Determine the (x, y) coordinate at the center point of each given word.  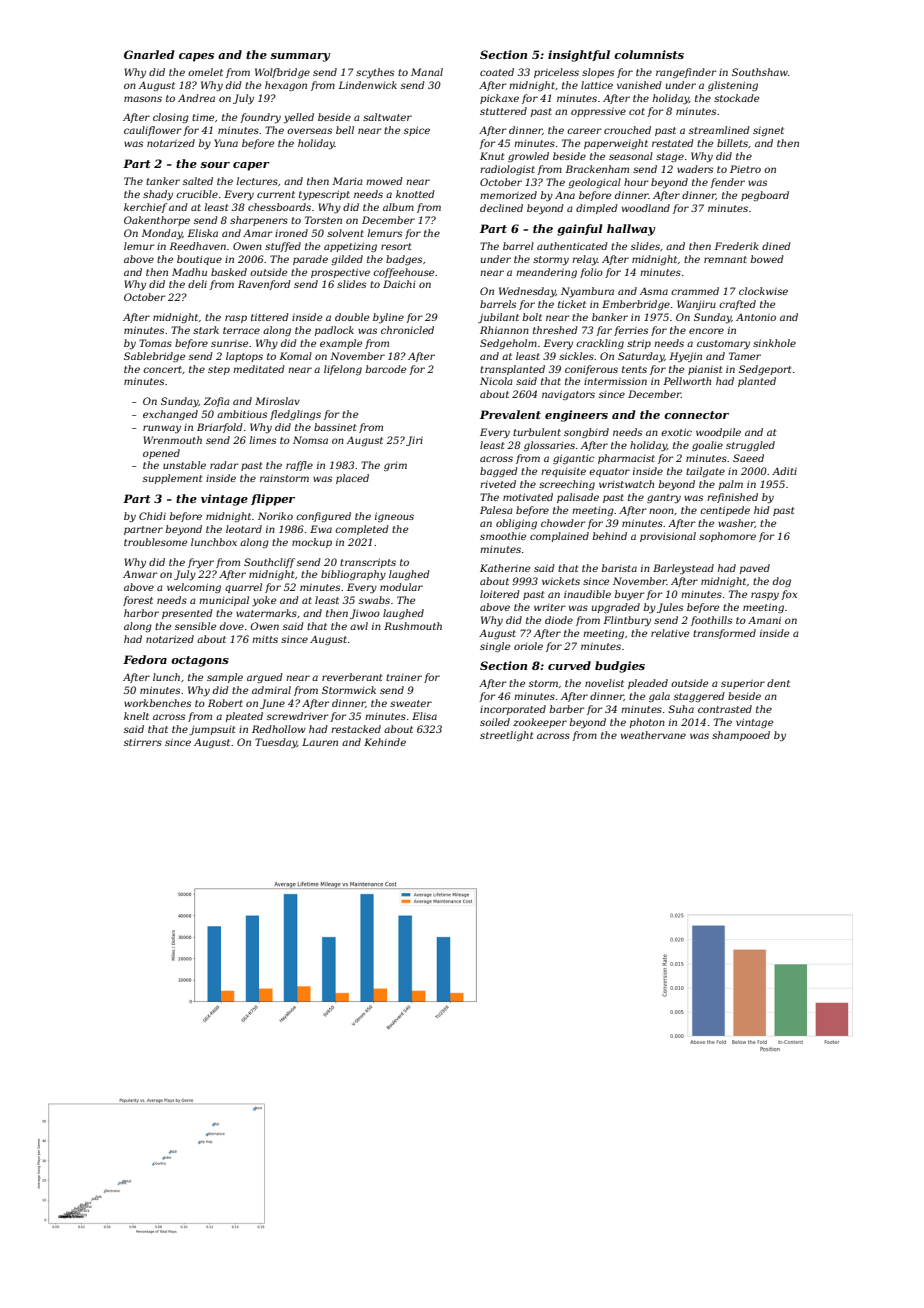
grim (395, 466)
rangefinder (686, 73)
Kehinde (385, 742)
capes (196, 57)
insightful (579, 56)
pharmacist (626, 459)
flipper (273, 500)
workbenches (157, 703)
